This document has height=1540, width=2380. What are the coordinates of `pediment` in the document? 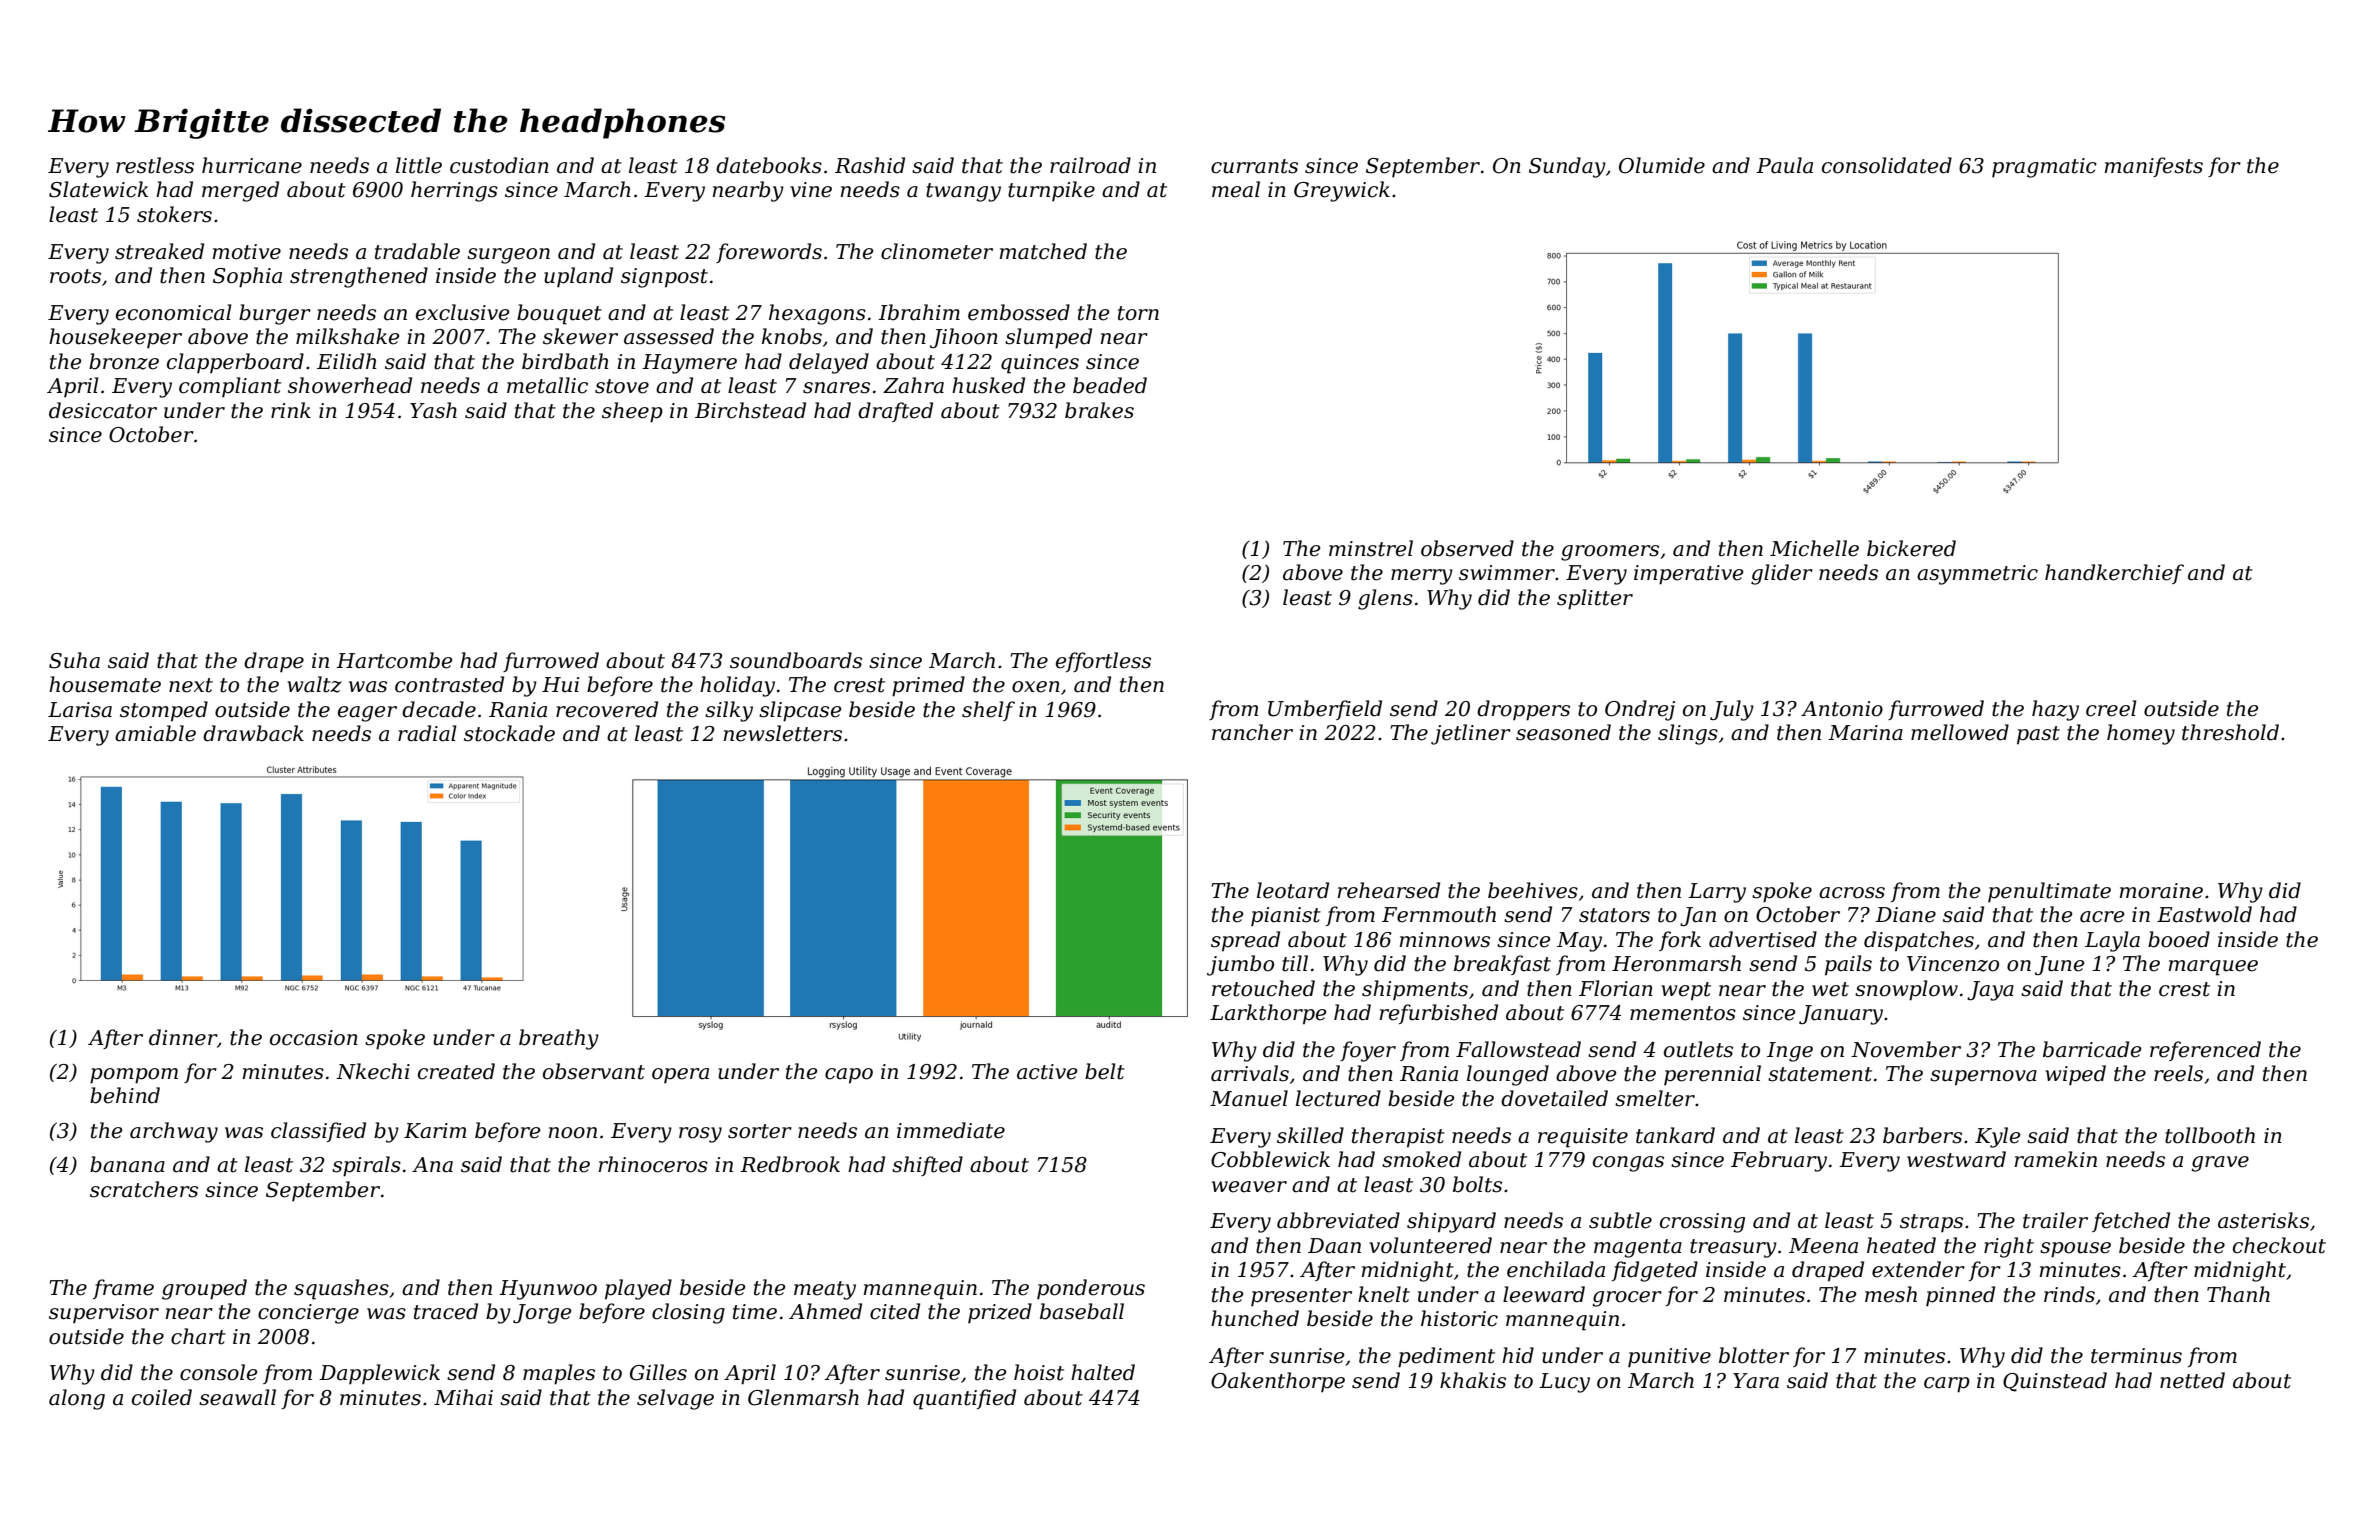 It's located at (1446, 1357).
